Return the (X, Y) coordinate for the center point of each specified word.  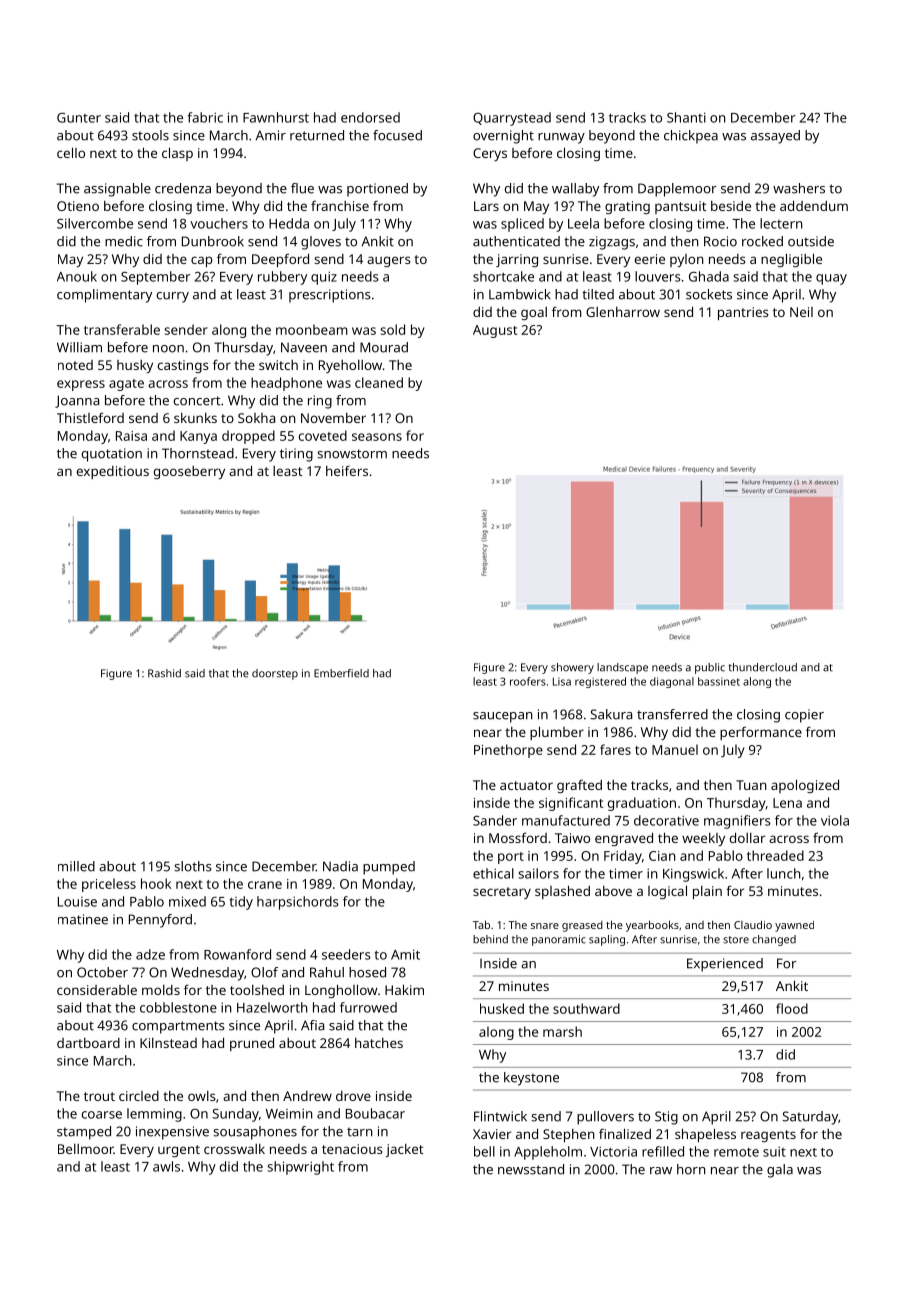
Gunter (79, 118)
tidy (241, 903)
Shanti (686, 117)
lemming (154, 1115)
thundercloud (762, 667)
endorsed (370, 117)
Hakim (404, 989)
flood (792, 1008)
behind (490, 939)
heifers (347, 470)
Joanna (77, 401)
